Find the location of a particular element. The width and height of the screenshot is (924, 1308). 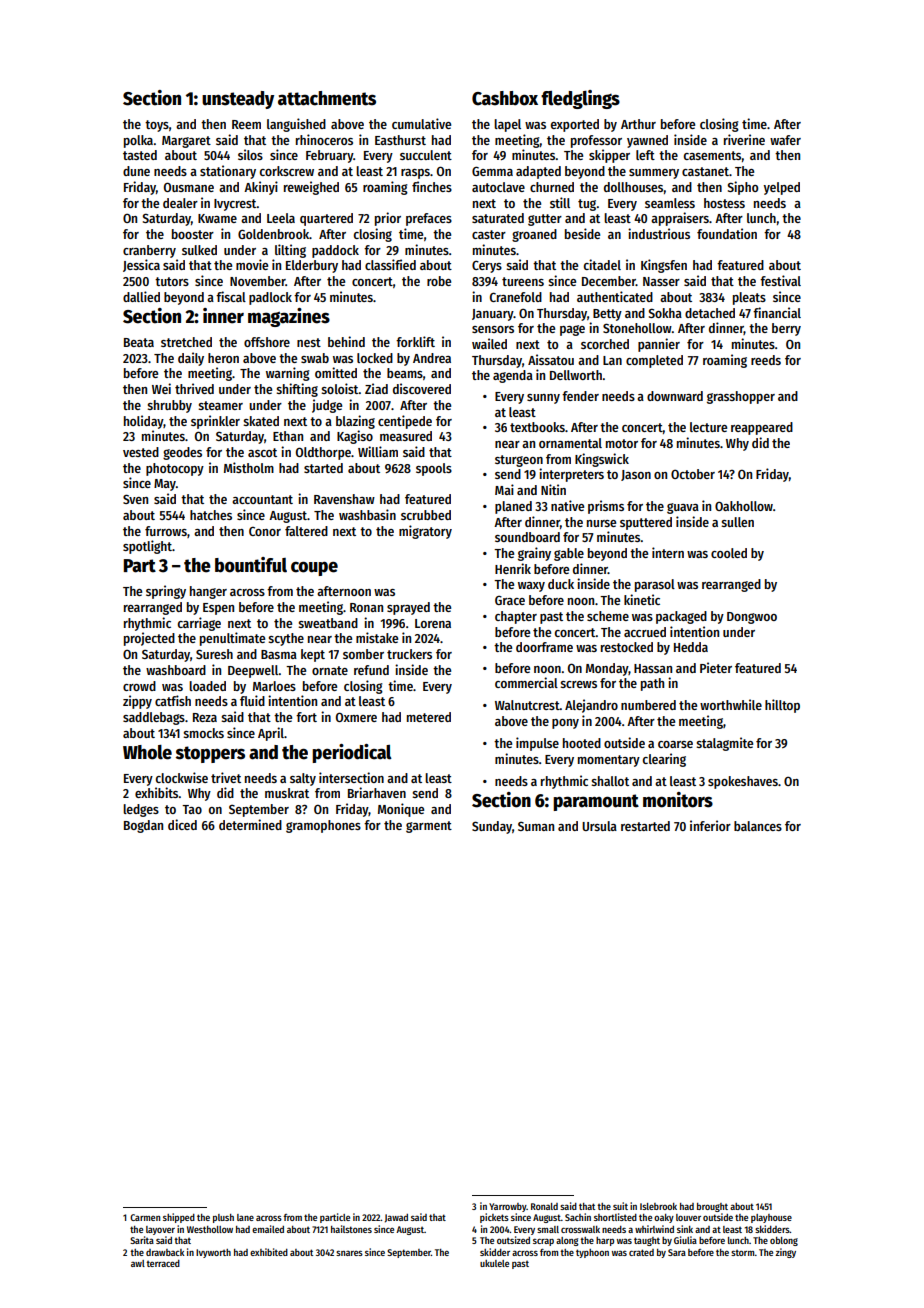

attachments is located at coordinates (327, 98).
